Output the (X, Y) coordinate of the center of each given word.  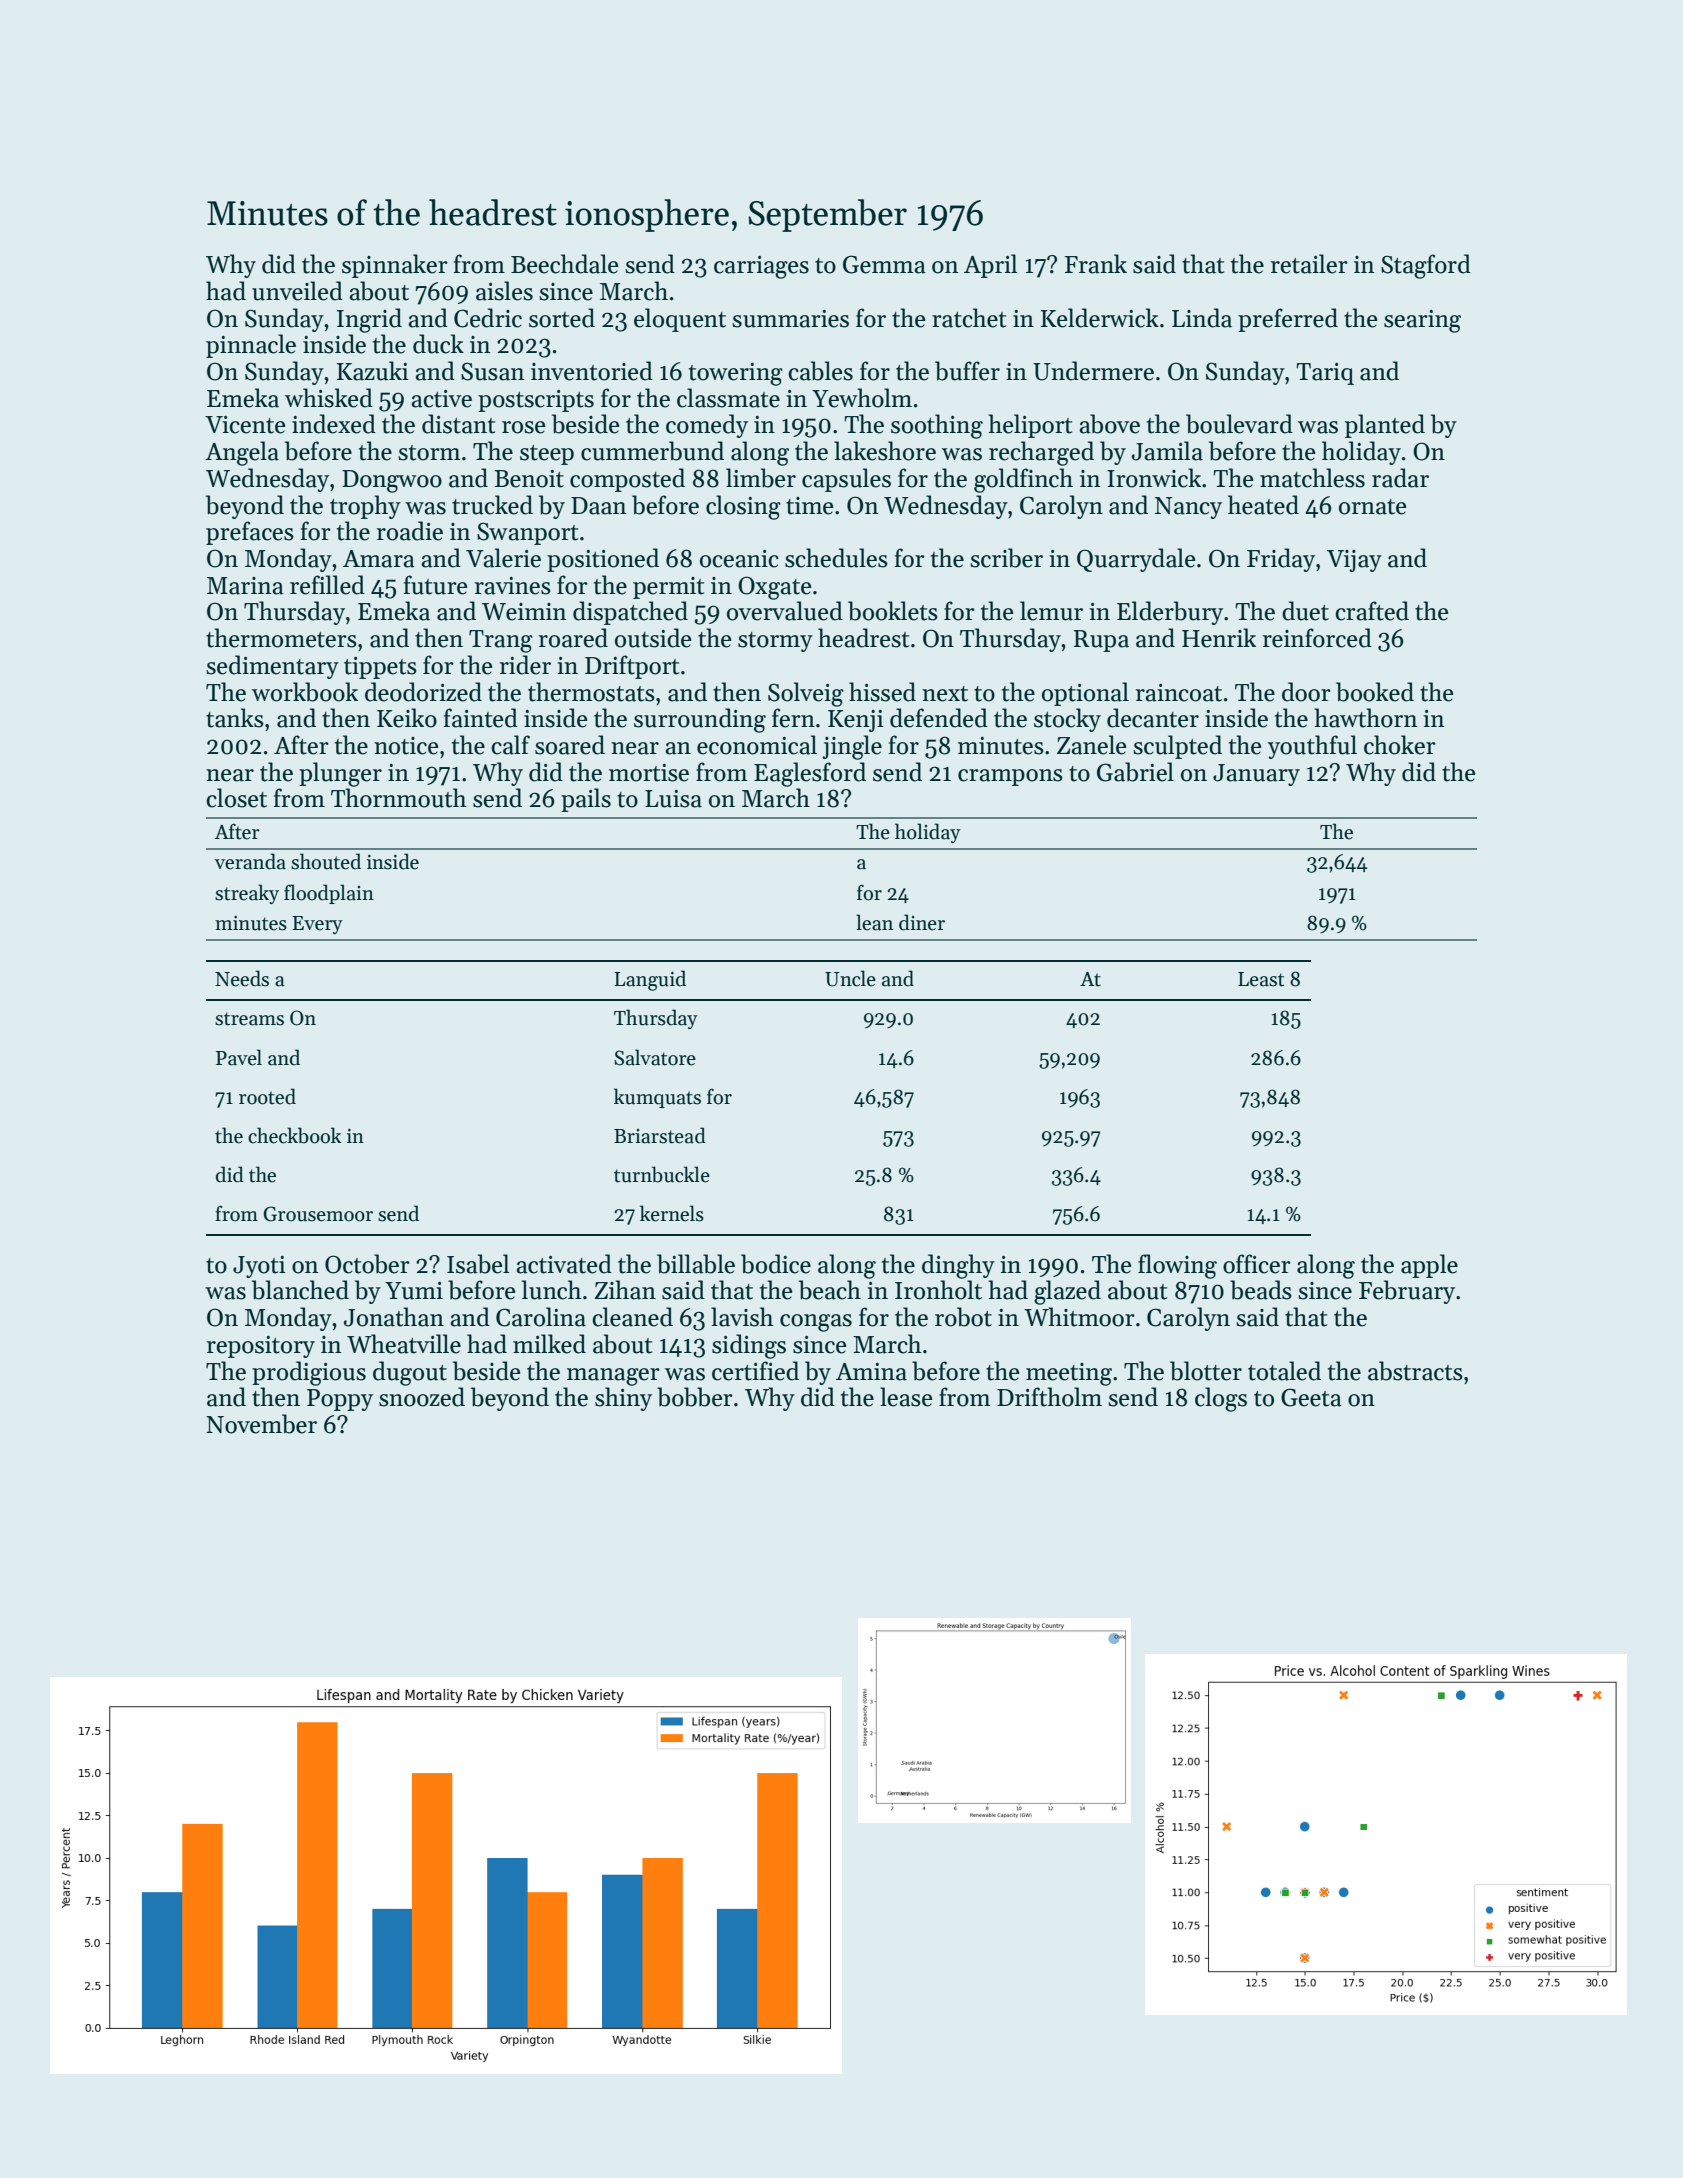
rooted (267, 1096)
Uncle (850, 978)
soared (570, 745)
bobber (695, 1397)
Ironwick (1154, 478)
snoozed (422, 1397)
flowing (1177, 1266)
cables (820, 371)
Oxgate (774, 588)
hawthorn (1366, 718)
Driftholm (1049, 1397)
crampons (1010, 777)
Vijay (1354, 561)
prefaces (250, 533)
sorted (562, 318)
